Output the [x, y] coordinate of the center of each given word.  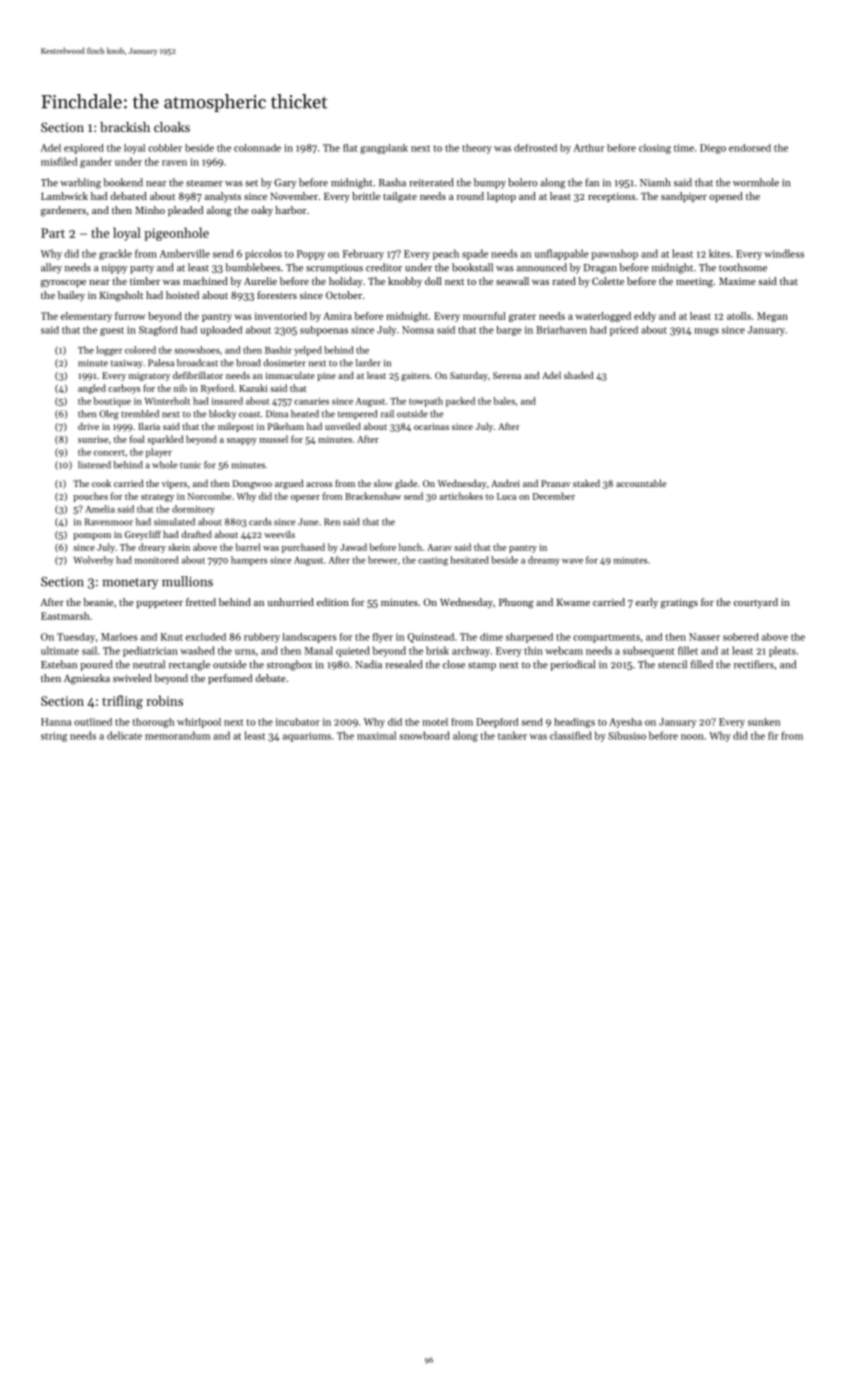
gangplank [384, 149]
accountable [641, 483]
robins [164, 700]
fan [592, 182]
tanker [512, 735]
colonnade [257, 148]
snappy [242, 441]
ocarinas [431, 426]
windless [784, 253]
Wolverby [94, 561]
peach [446, 254]
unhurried [291, 602]
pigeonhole [176, 234]
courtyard [756, 603]
